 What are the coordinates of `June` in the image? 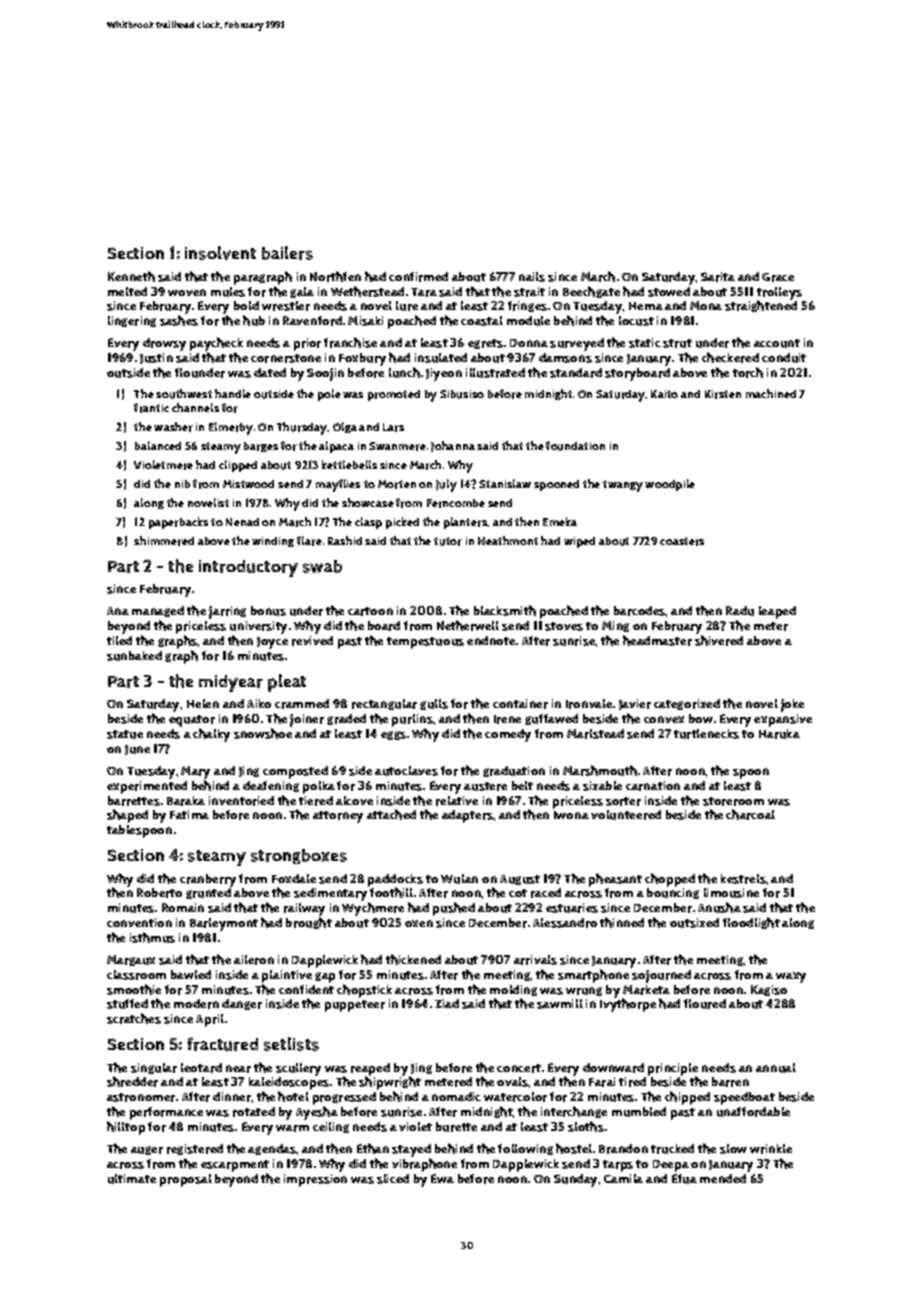 It's located at (137, 750).
